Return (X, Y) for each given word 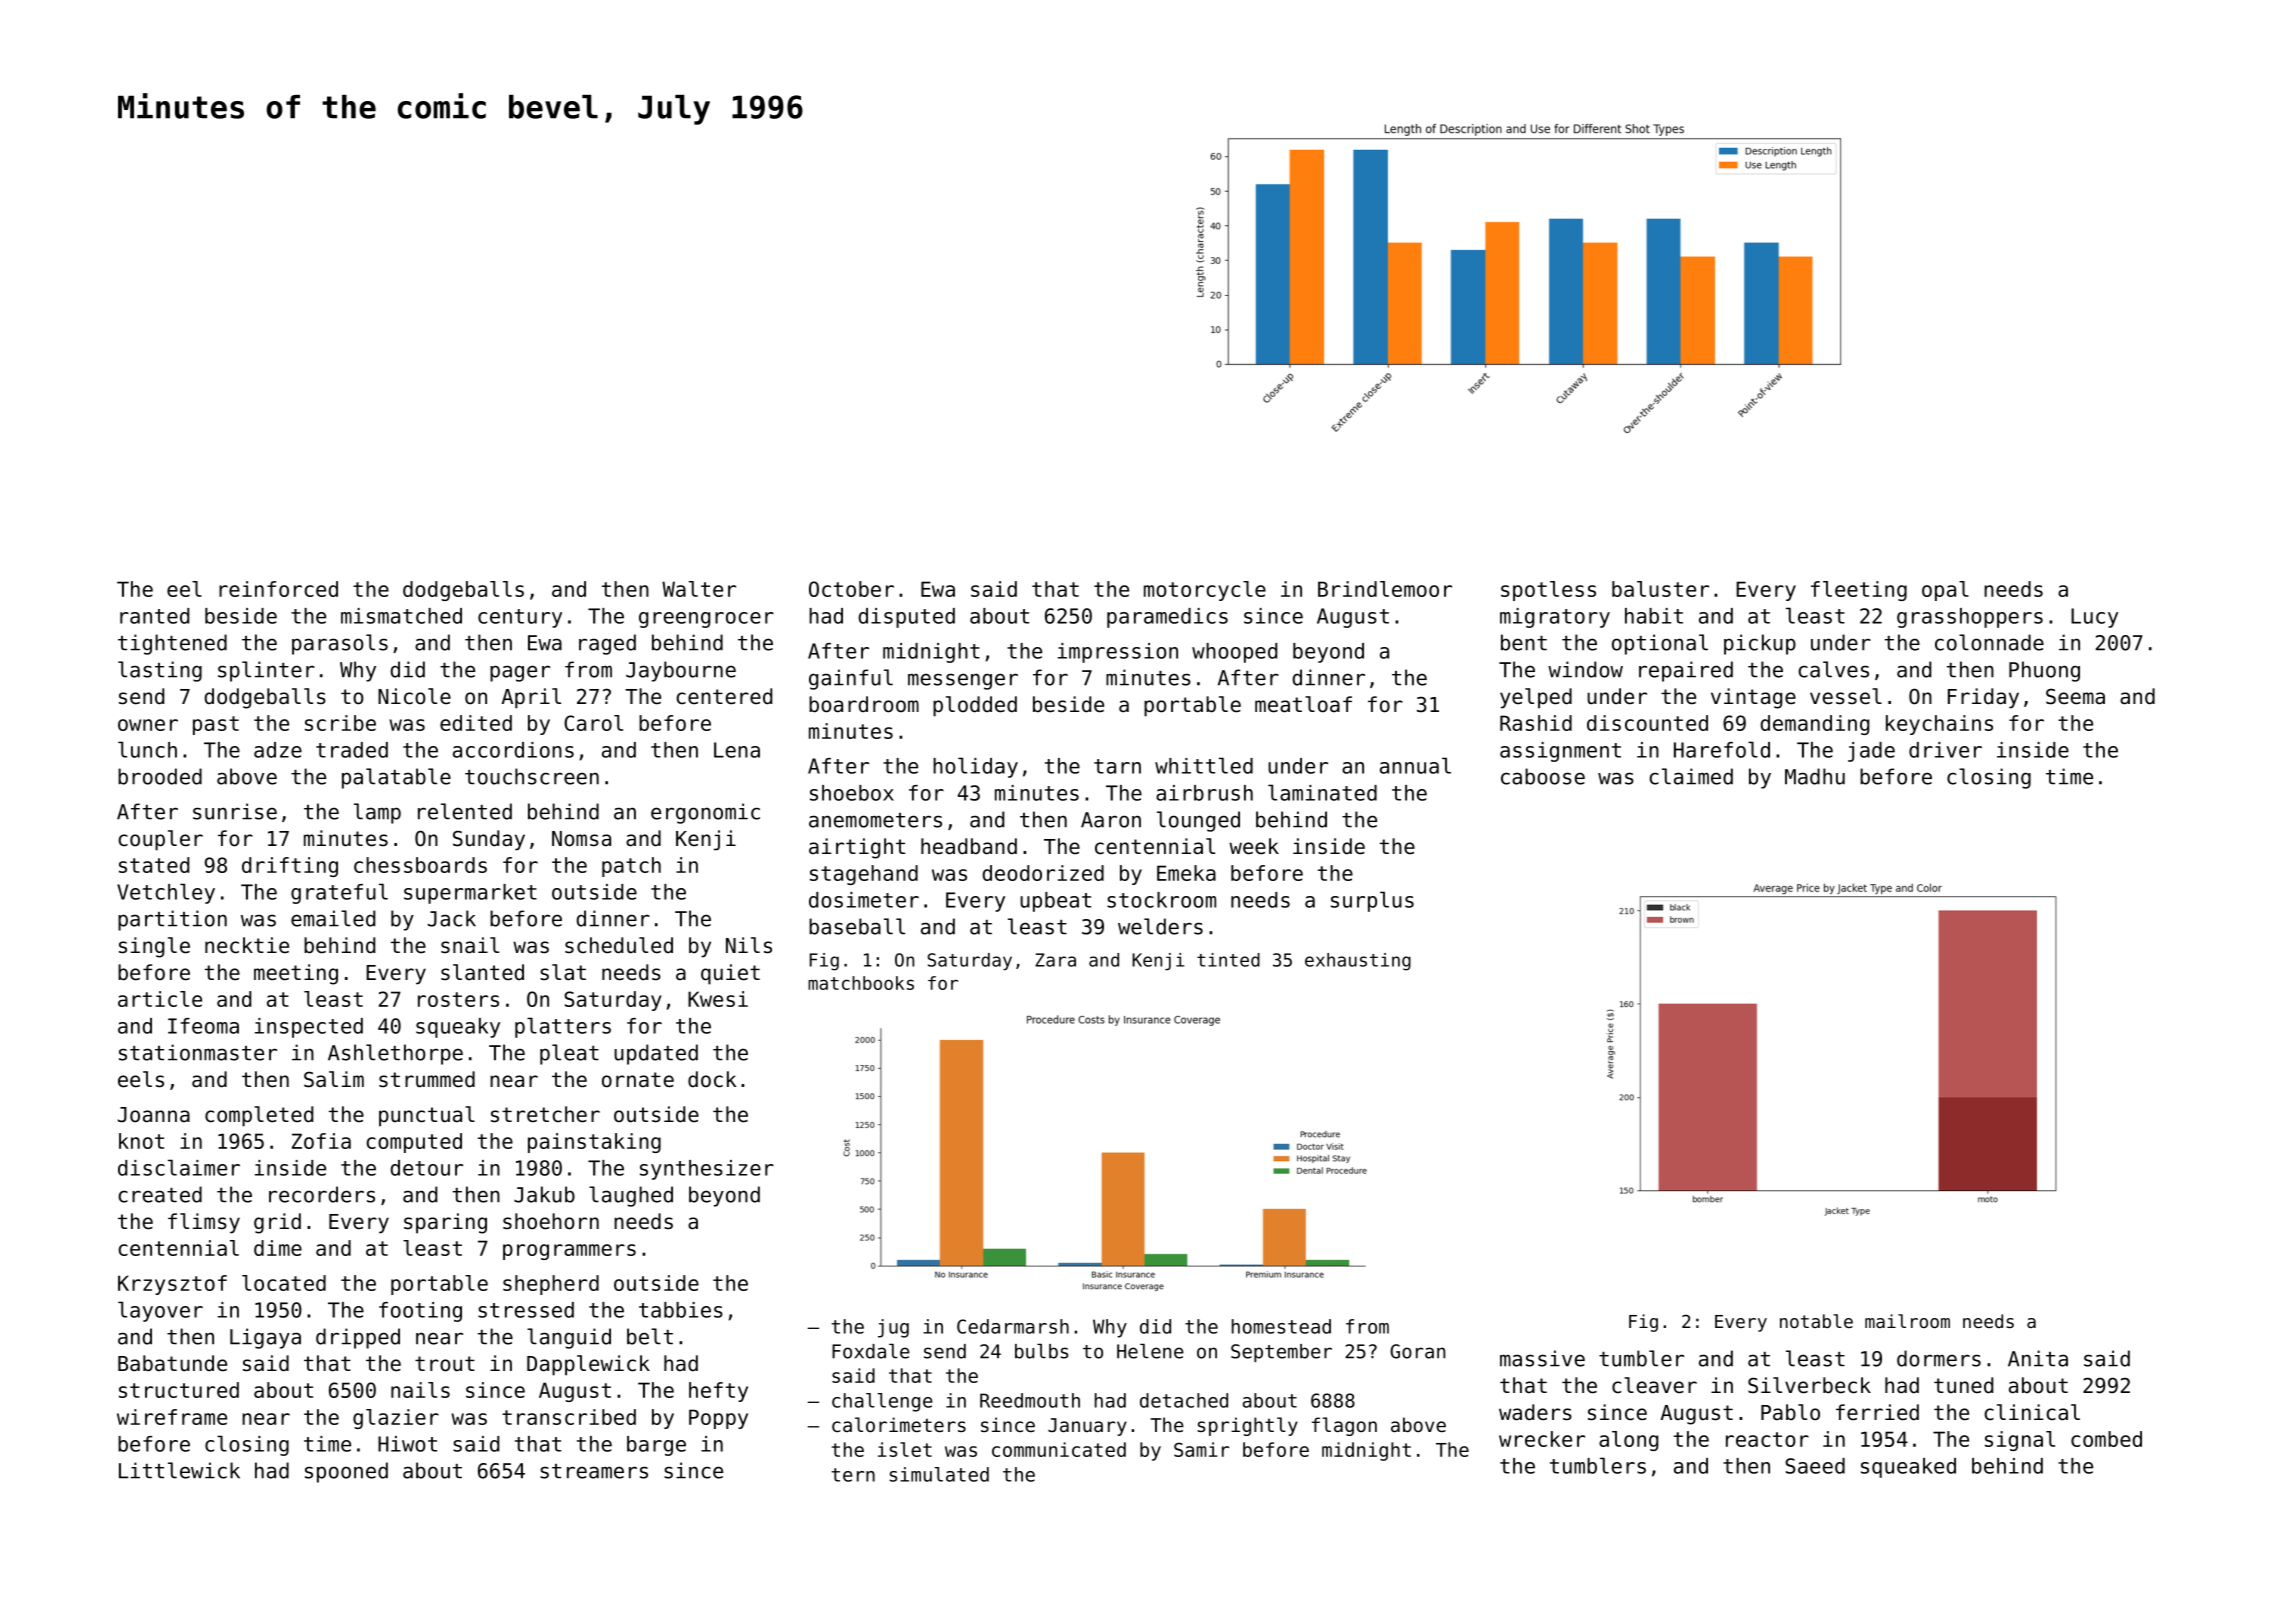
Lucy (2094, 618)
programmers (569, 1252)
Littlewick (179, 1470)
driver (1945, 750)
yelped (1536, 698)
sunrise (235, 811)
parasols (340, 644)
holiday (975, 767)
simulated (939, 1474)
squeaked (1908, 1468)
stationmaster (198, 1052)
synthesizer (707, 1170)
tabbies (681, 1310)
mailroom (1907, 1321)
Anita (2038, 1358)
